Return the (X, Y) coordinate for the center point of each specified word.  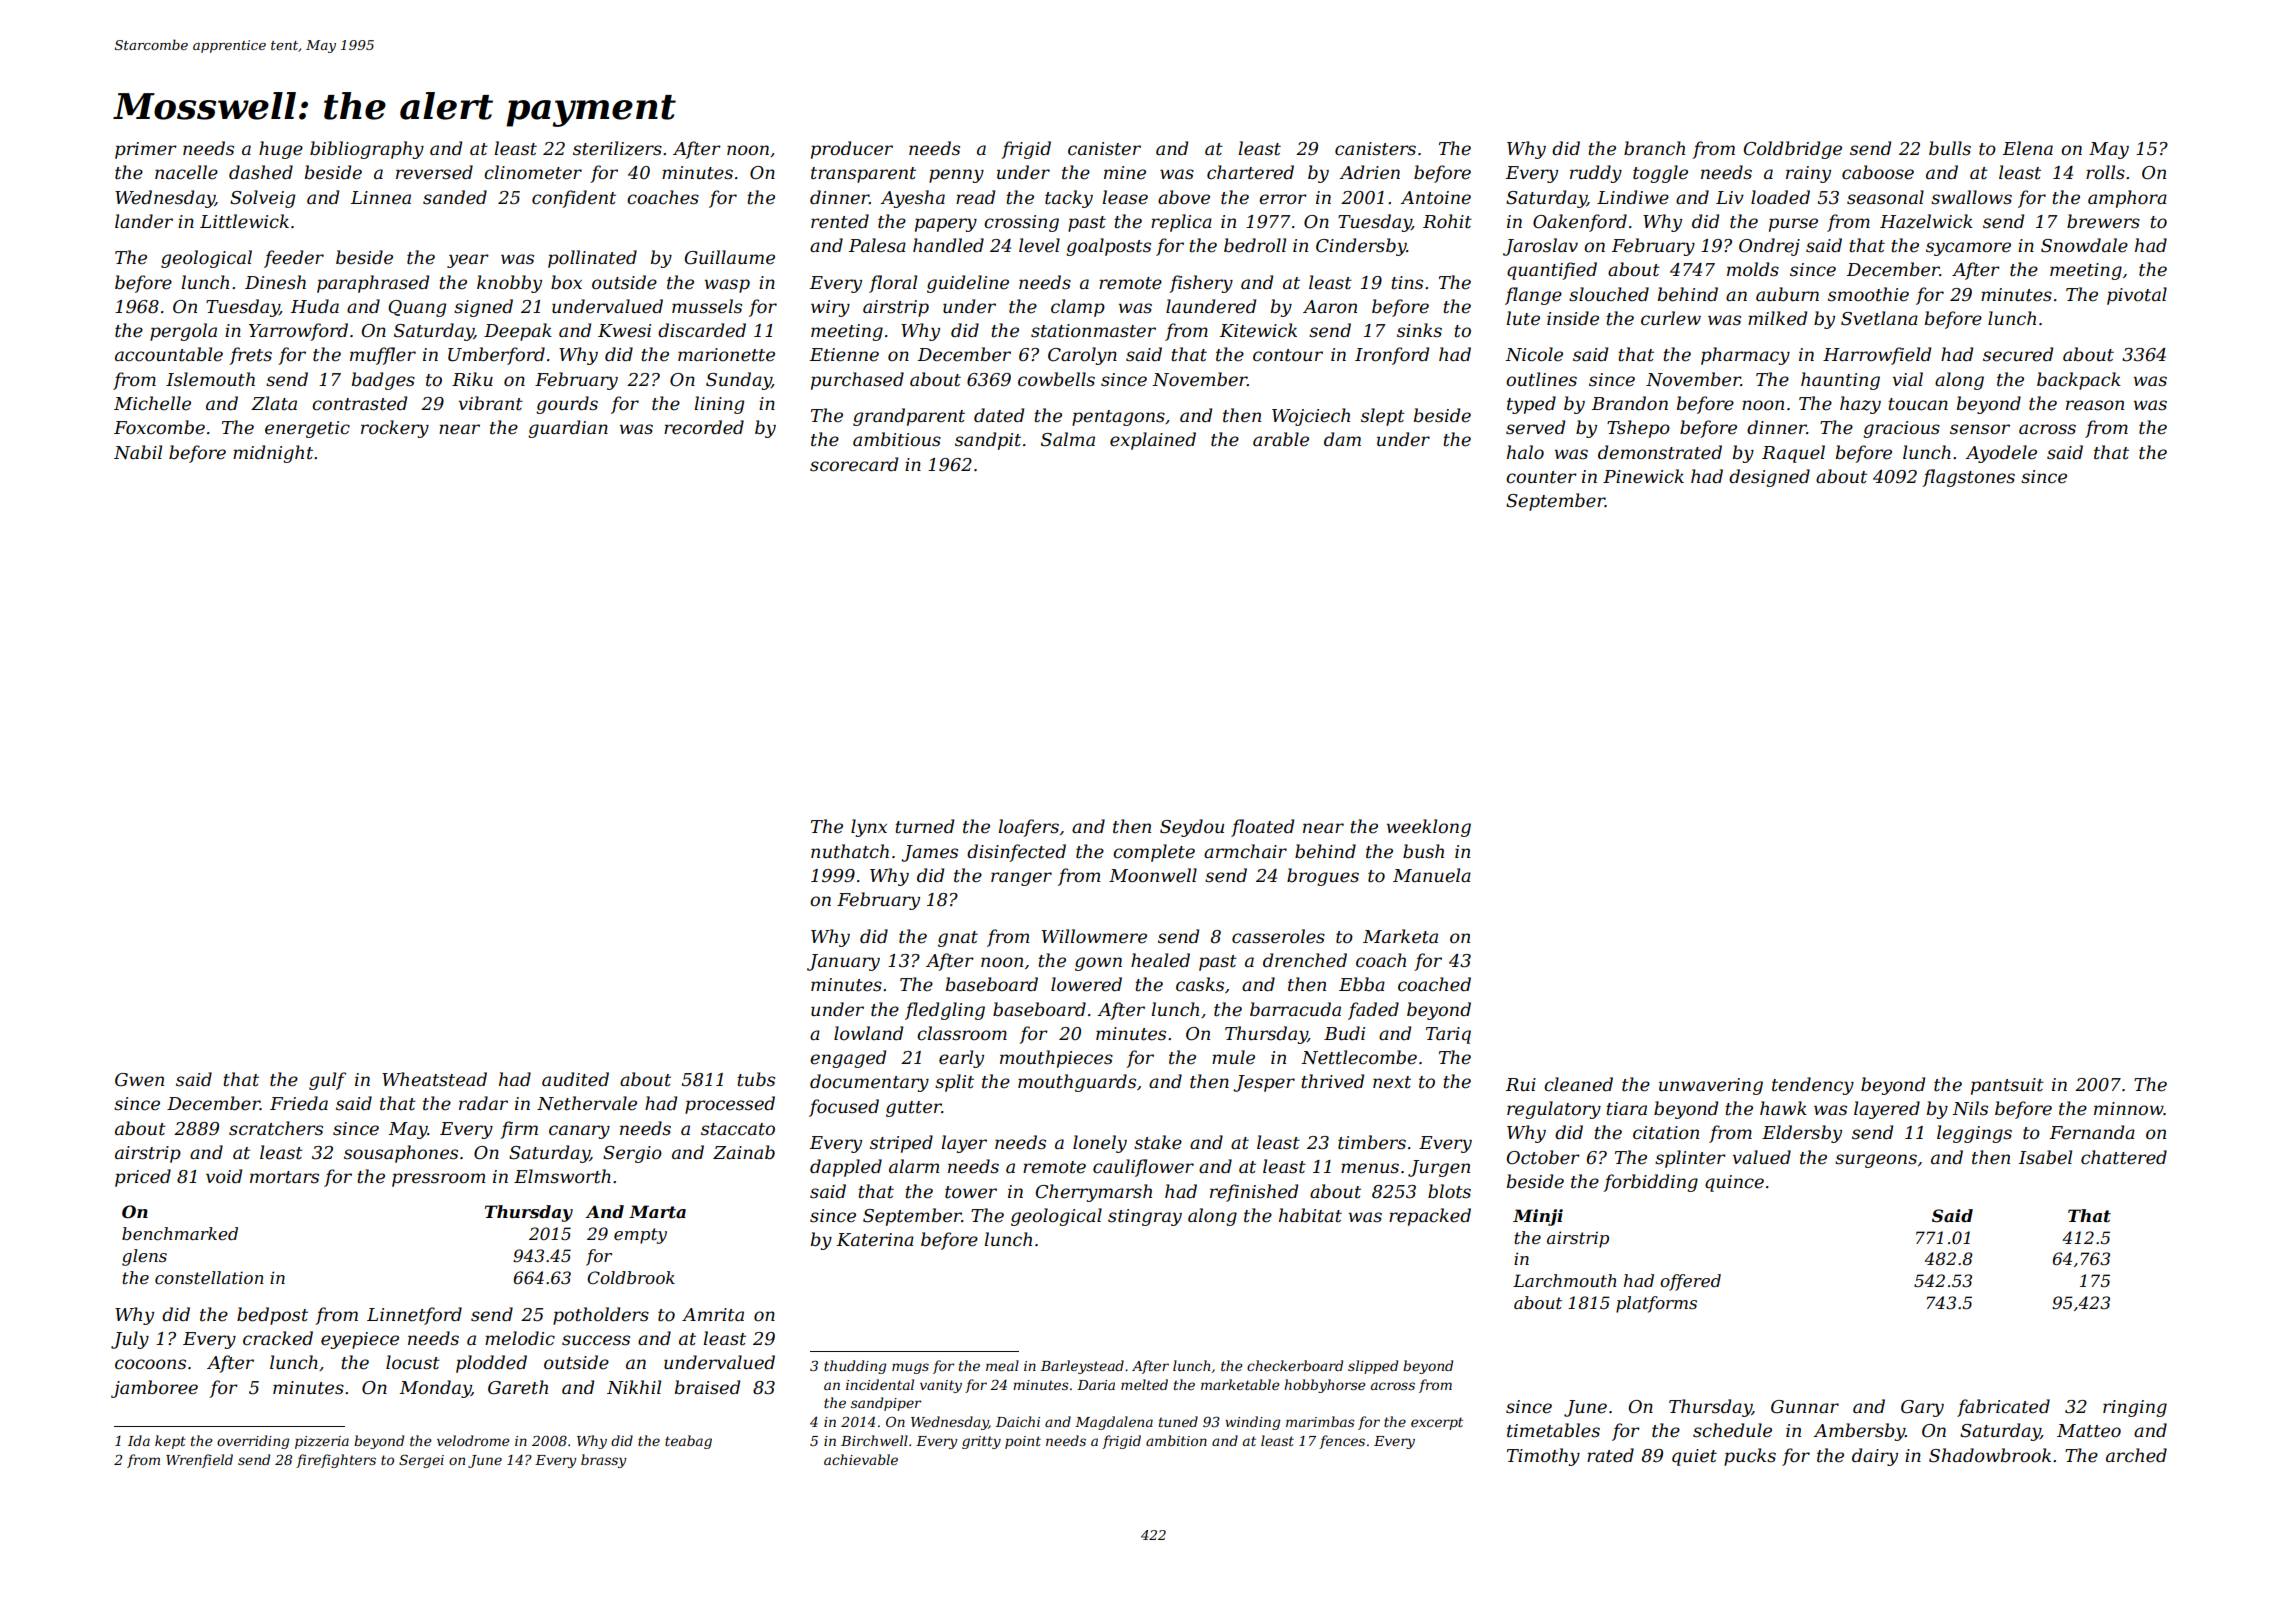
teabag (688, 1442)
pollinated (592, 259)
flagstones (1968, 478)
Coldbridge (1793, 150)
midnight (273, 454)
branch (1654, 148)
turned (924, 826)
